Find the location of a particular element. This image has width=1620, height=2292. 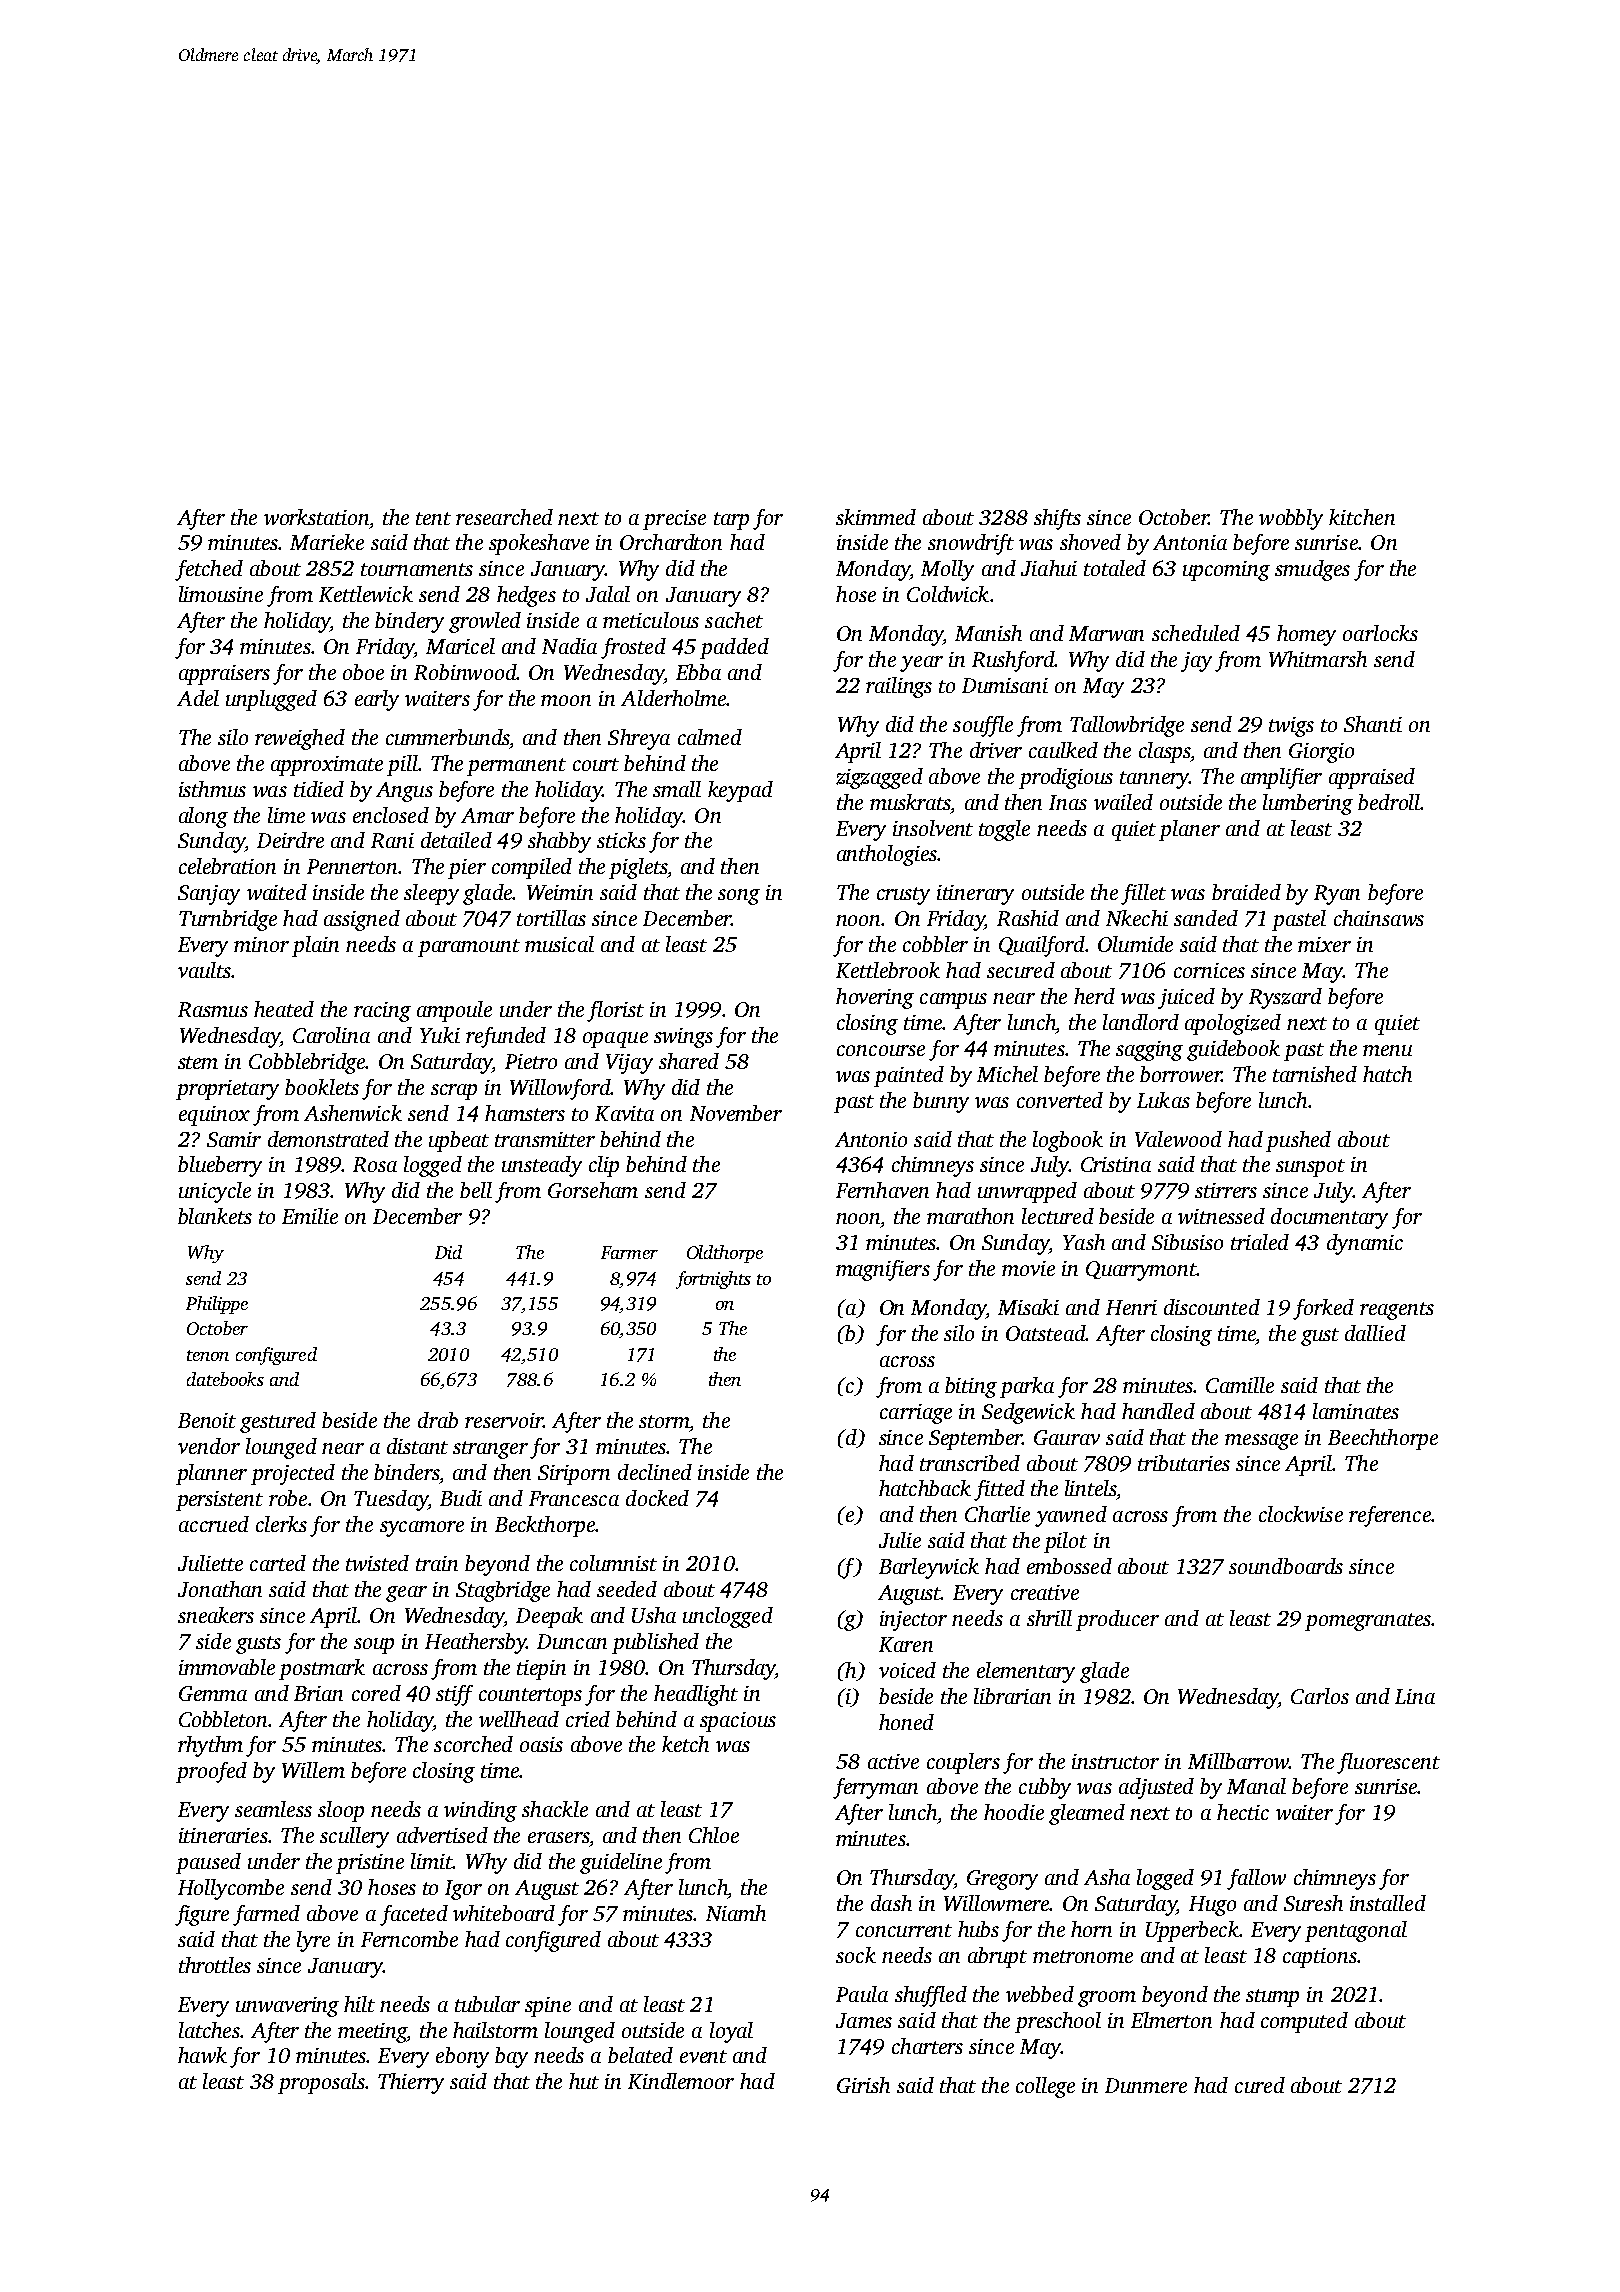

chainsaws is located at coordinates (1379, 918).
